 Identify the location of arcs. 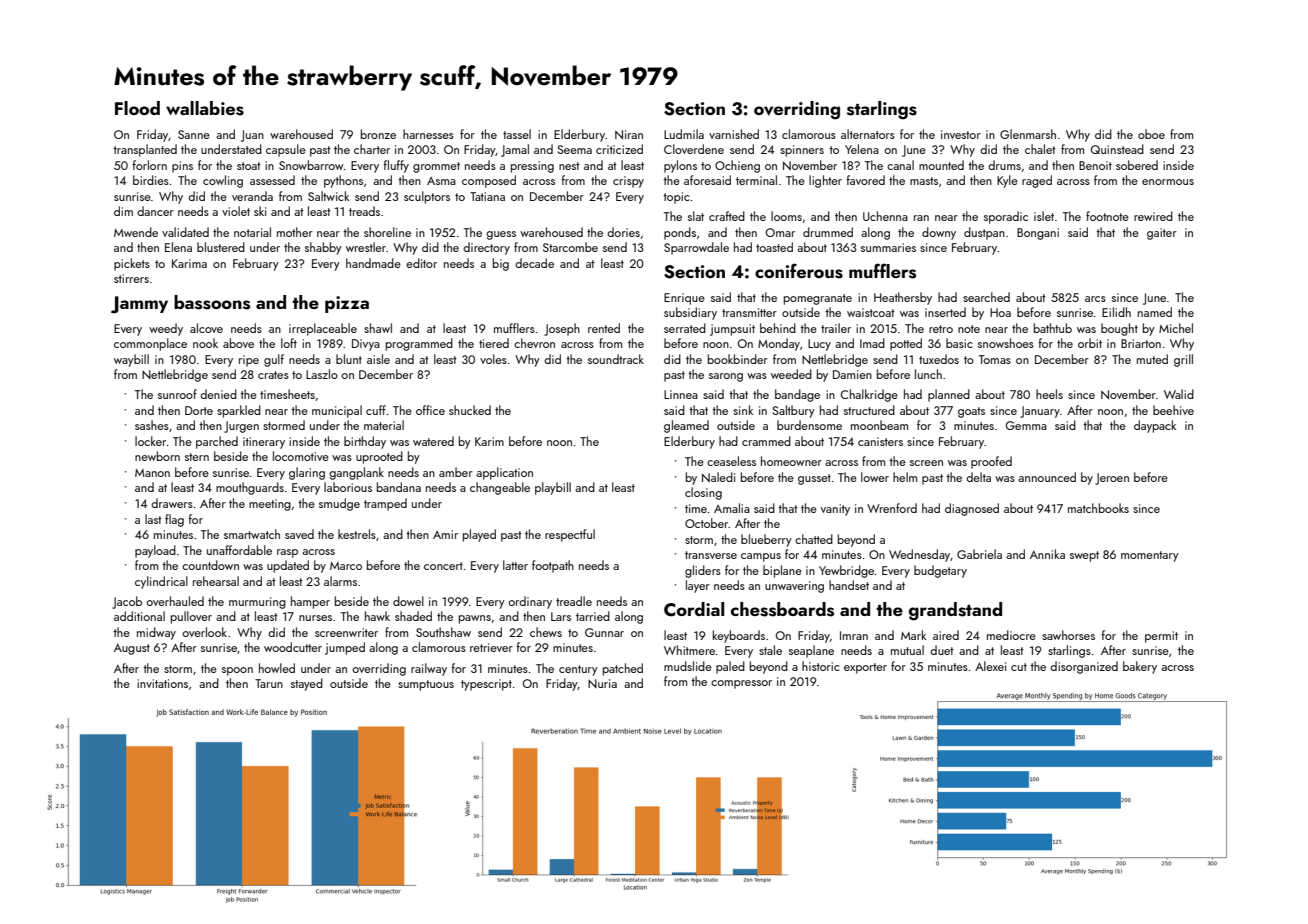
(1095, 299).
